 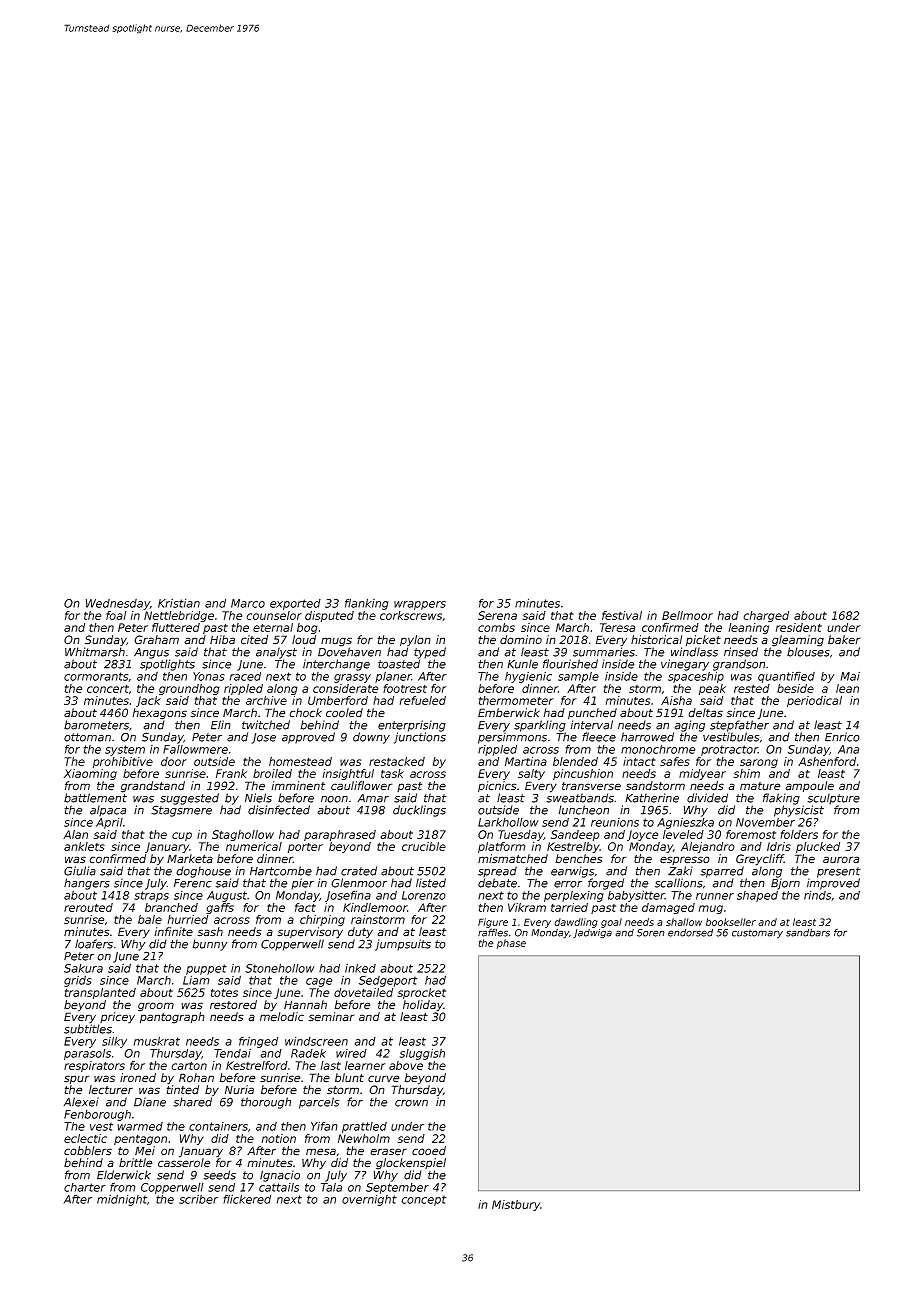 What do you see at coordinates (516, 1205) in the document?
I see `Mistbury` at bounding box center [516, 1205].
